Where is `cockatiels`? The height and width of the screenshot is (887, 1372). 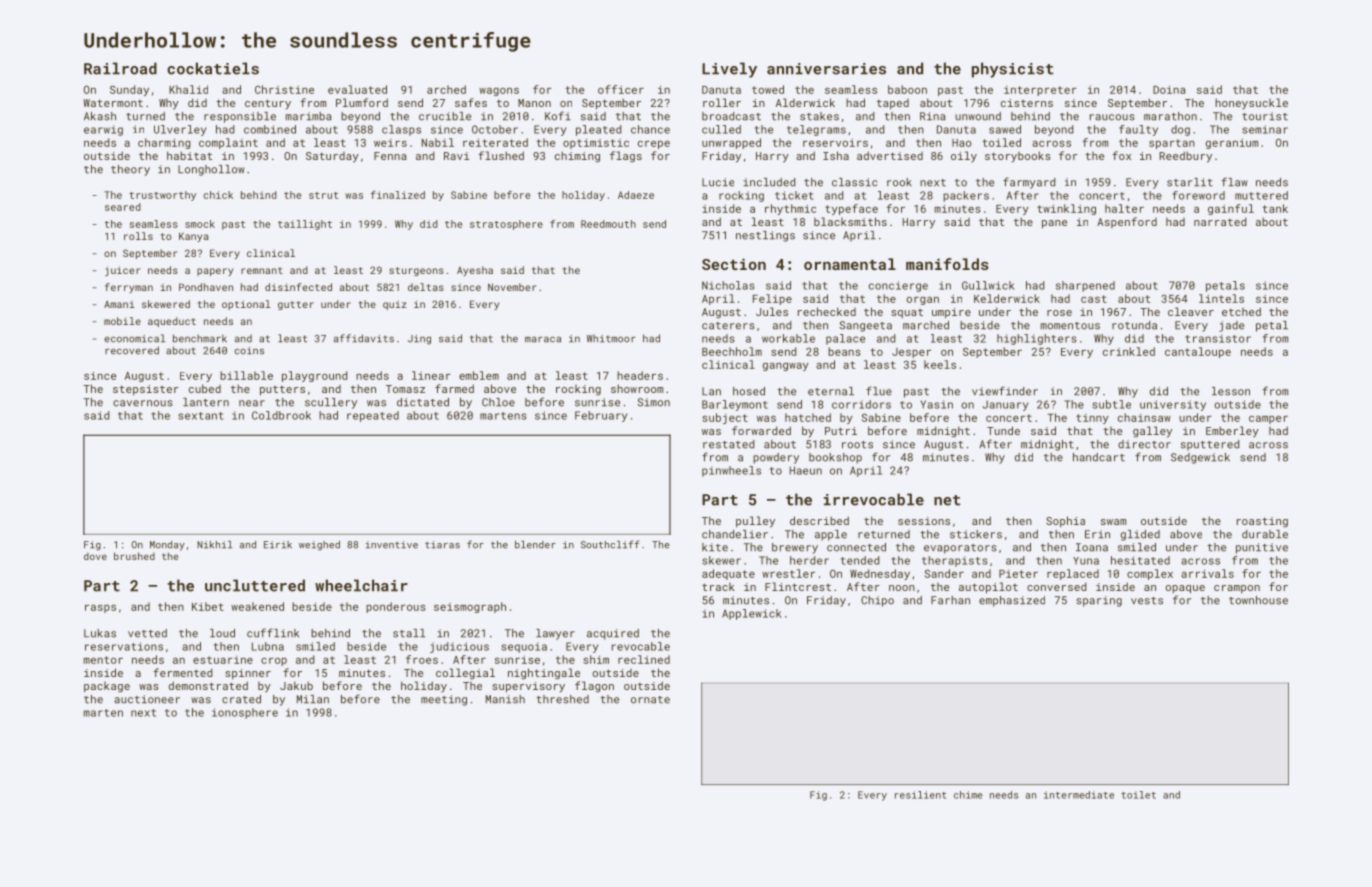
cockatiels is located at coordinates (213, 68).
